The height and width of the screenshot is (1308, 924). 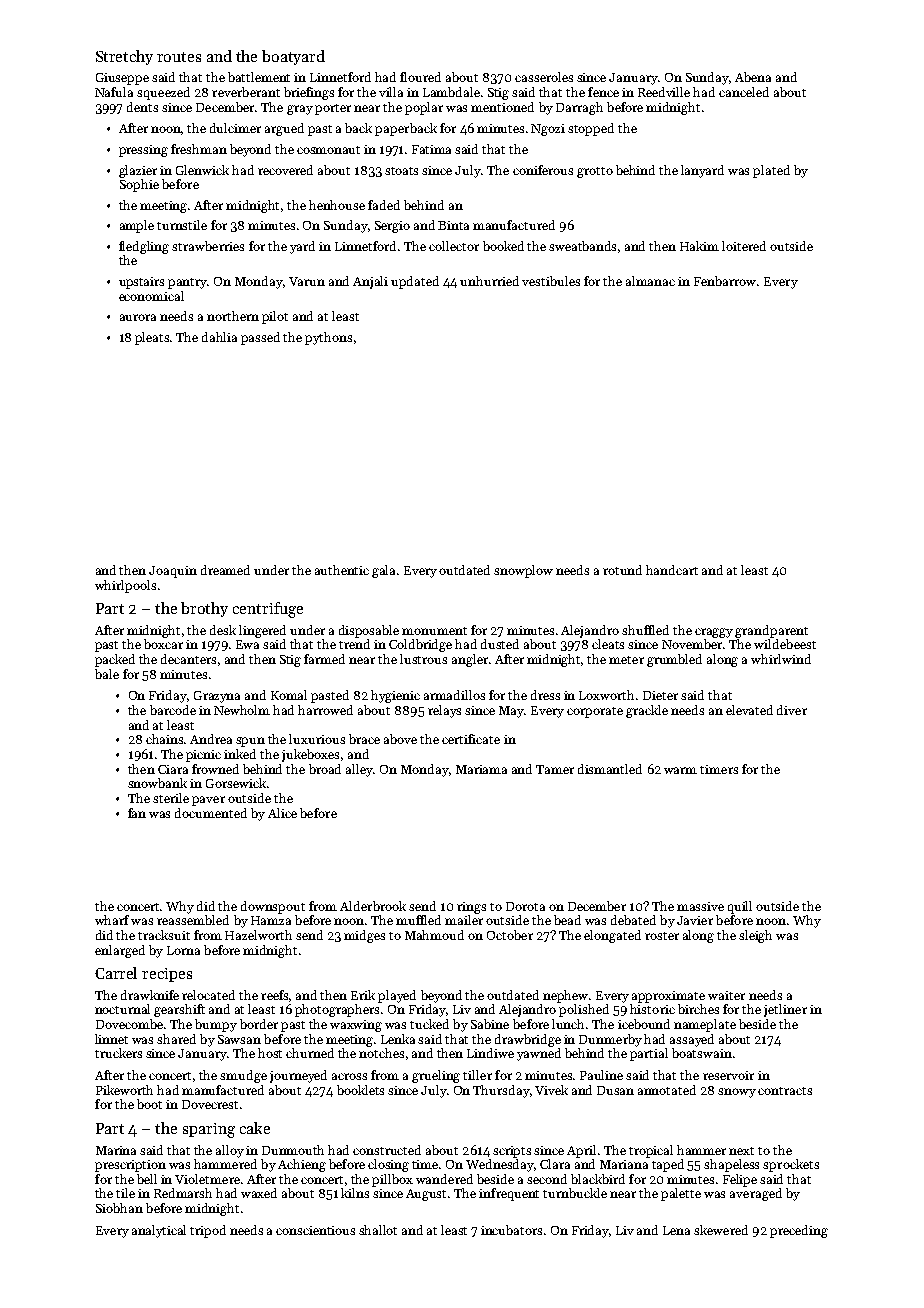 What do you see at coordinates (523, 571) in the screenshot?
I see `snowplow` at bounding box center [523, 571].
